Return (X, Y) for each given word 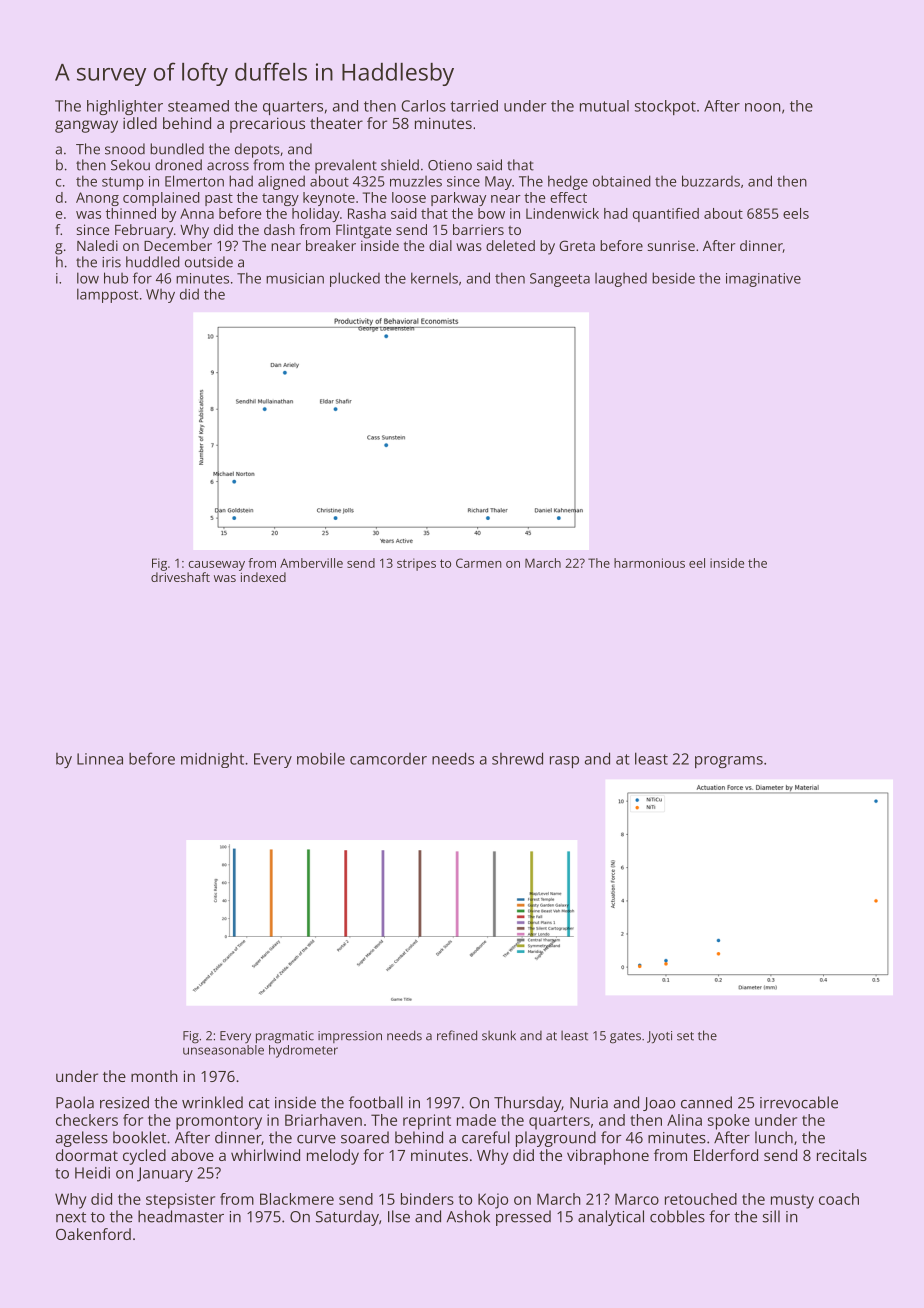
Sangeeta (560, 280)
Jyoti (659, 1037)
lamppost (107, 295)
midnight (212, 760)
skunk (499, 1035)
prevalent (346, 166)
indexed (263, 577)
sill (771, 1216)
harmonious (649, 563)
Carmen (479, 563)
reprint (427, 1122)
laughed (621, 280)
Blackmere (297, 1199)
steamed (198, 106)
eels (796, 213)
